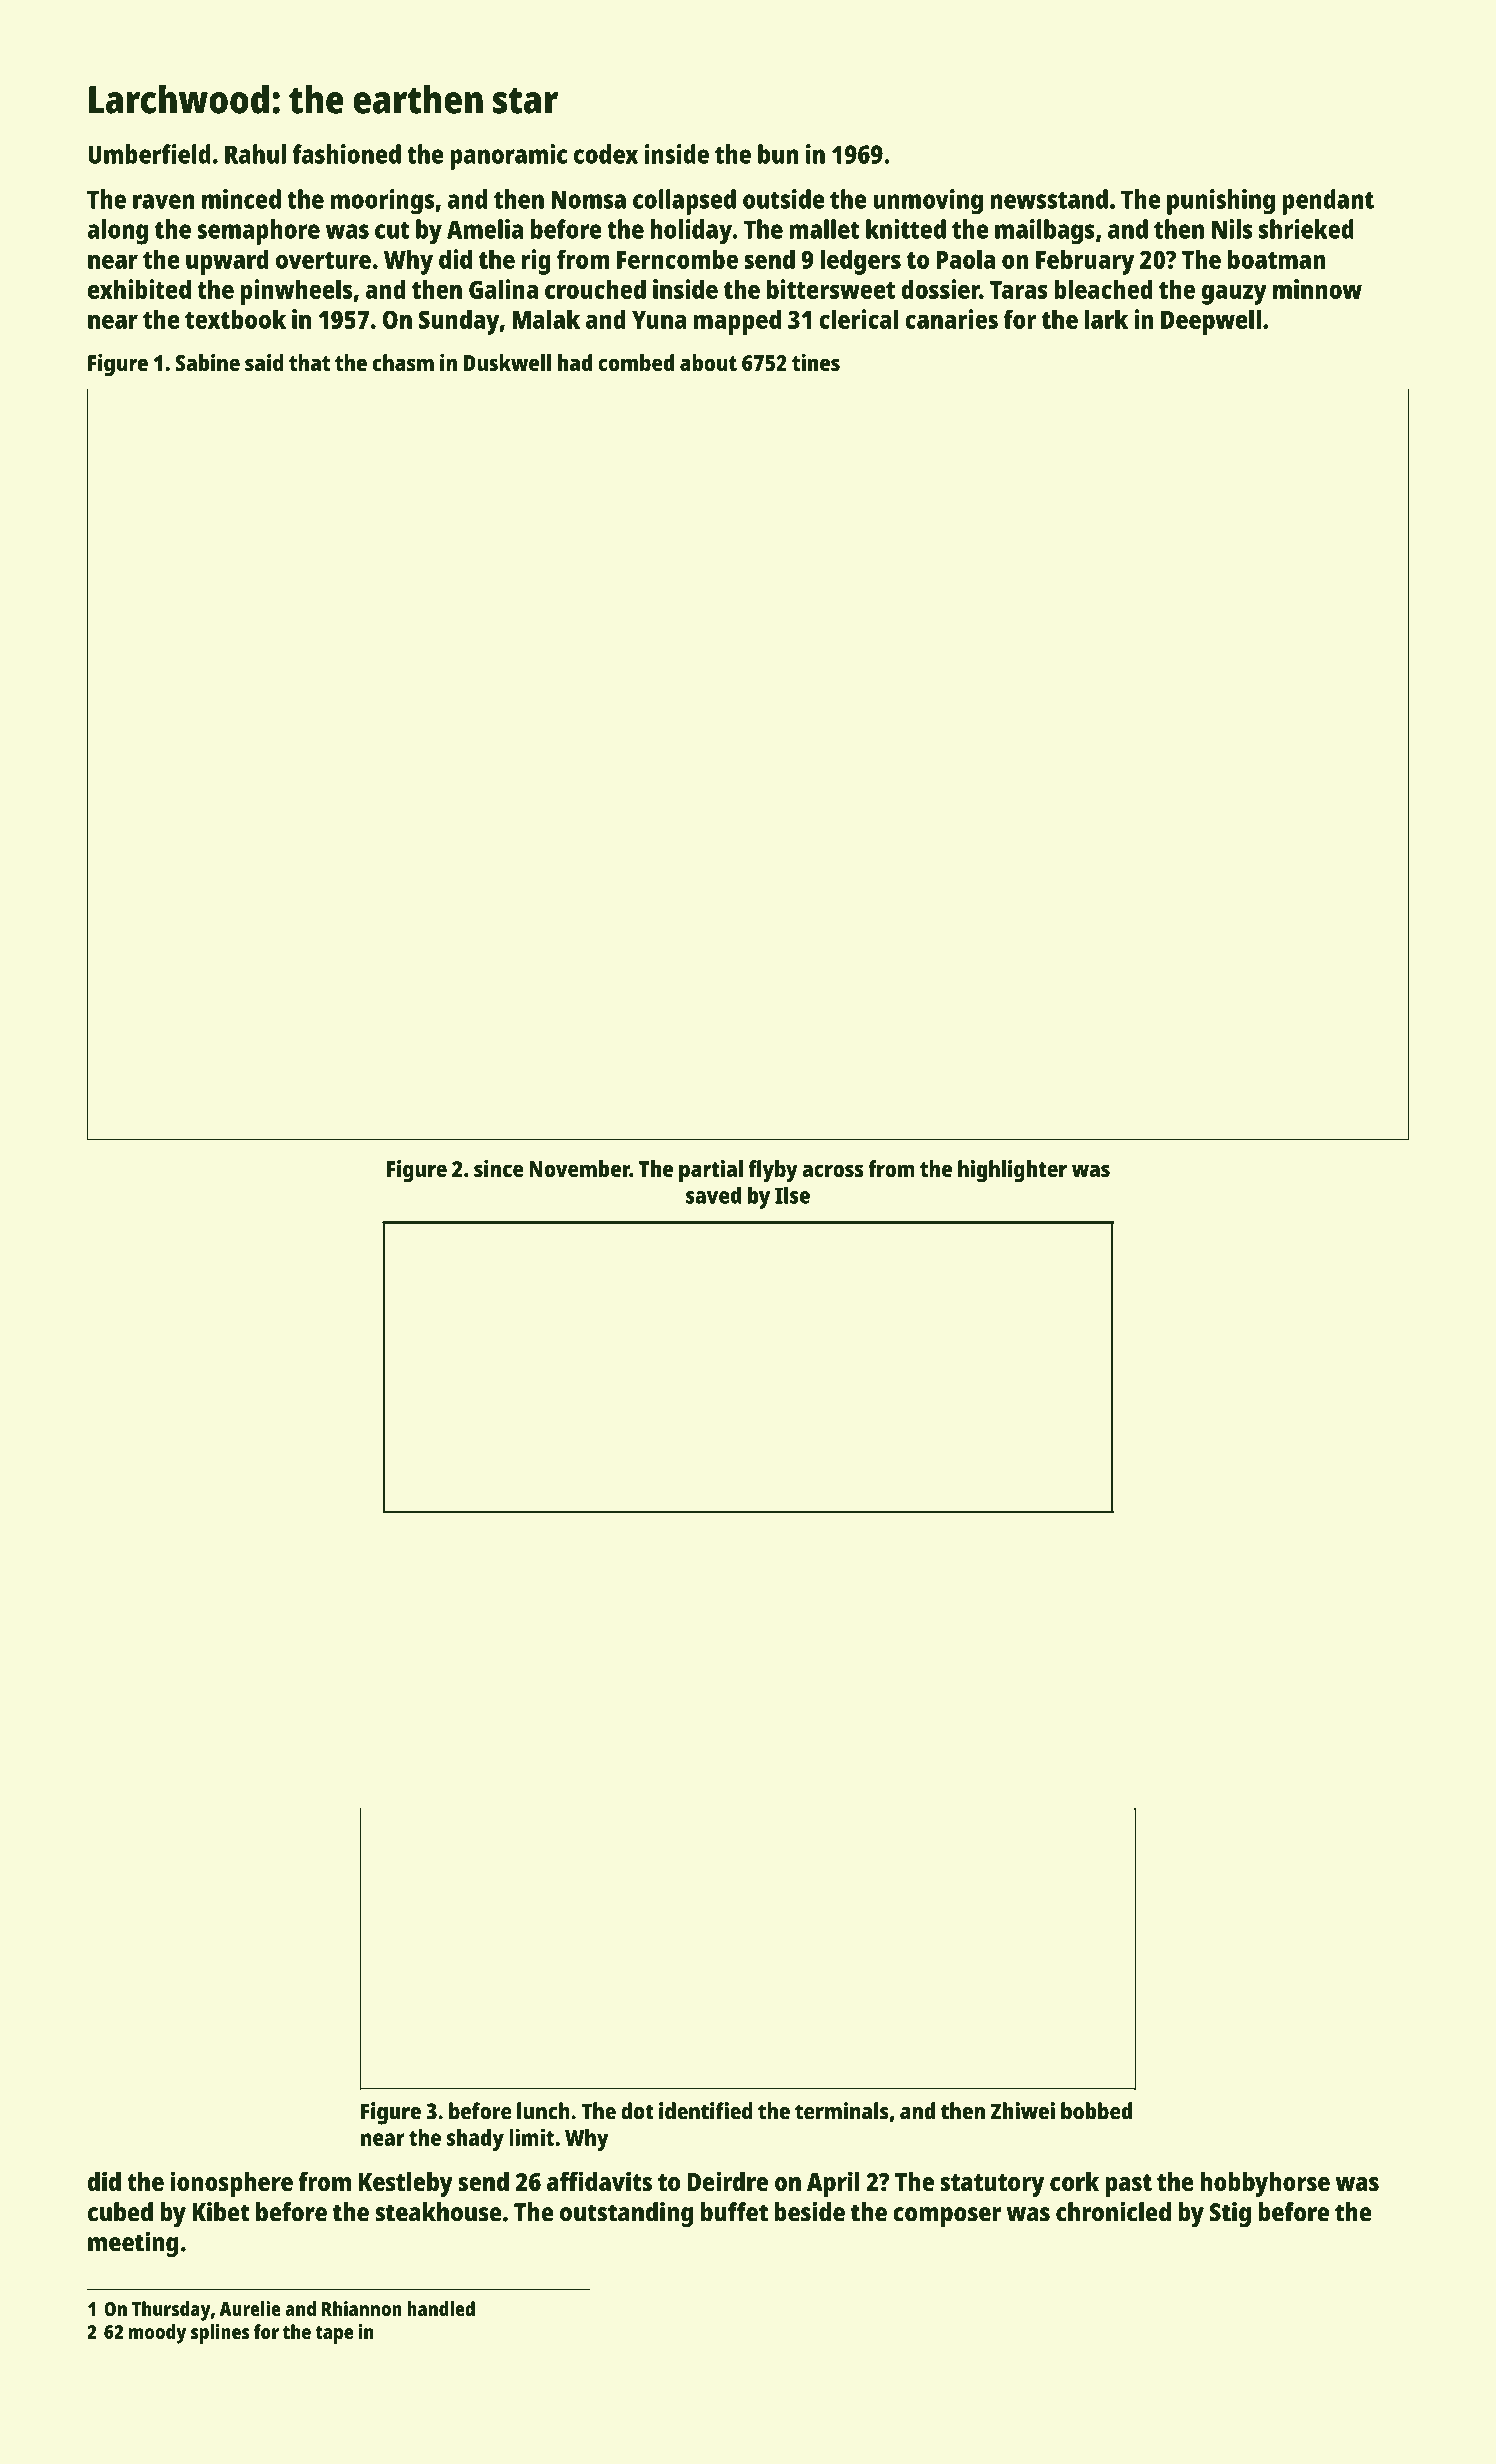 The image size is (1496, 2464). Describe the element at coordinates (133, 2245) in the screenshot. I see `meeting` at that location.
